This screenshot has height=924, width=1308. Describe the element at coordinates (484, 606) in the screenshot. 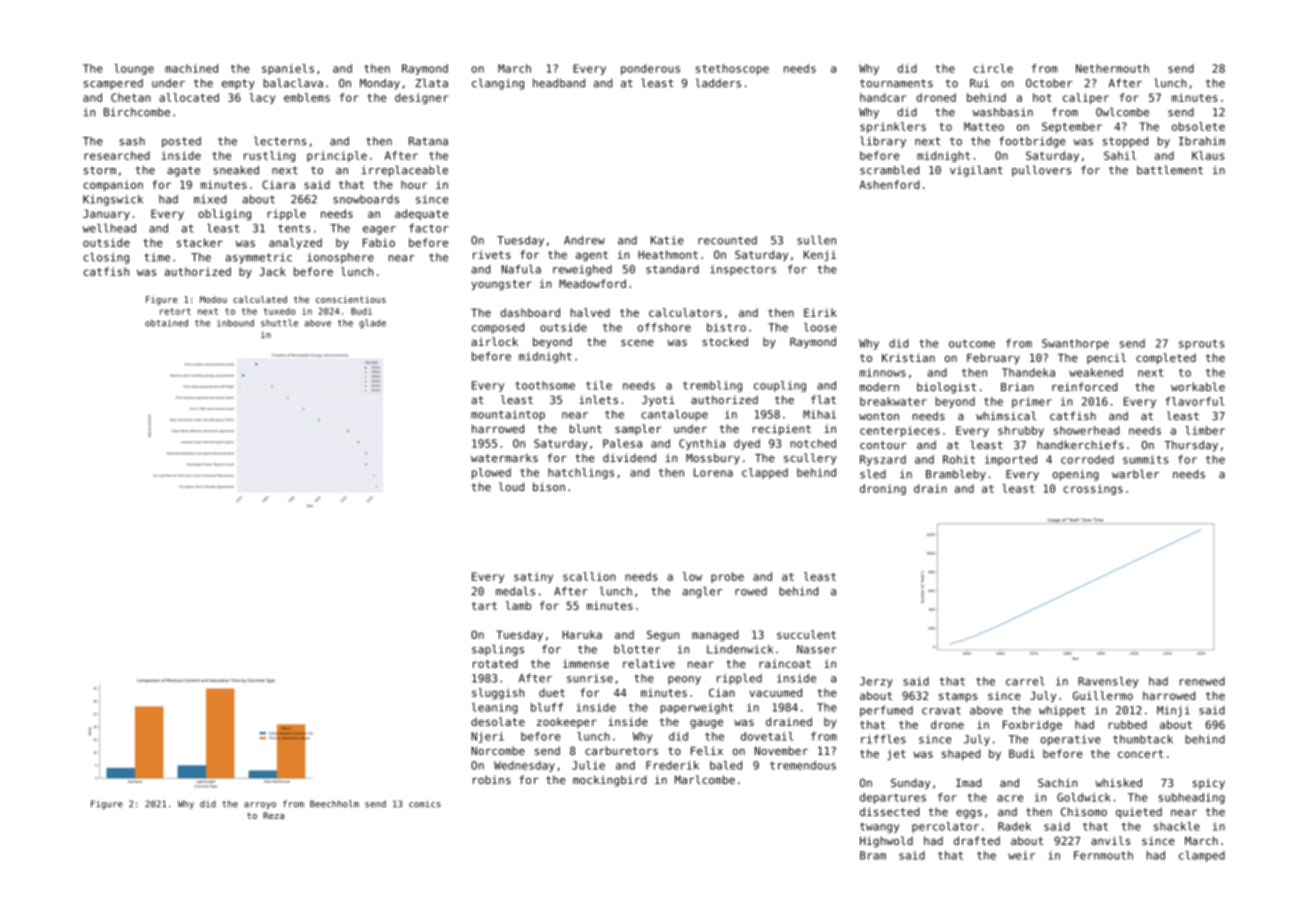

I see `tart` at that location.
